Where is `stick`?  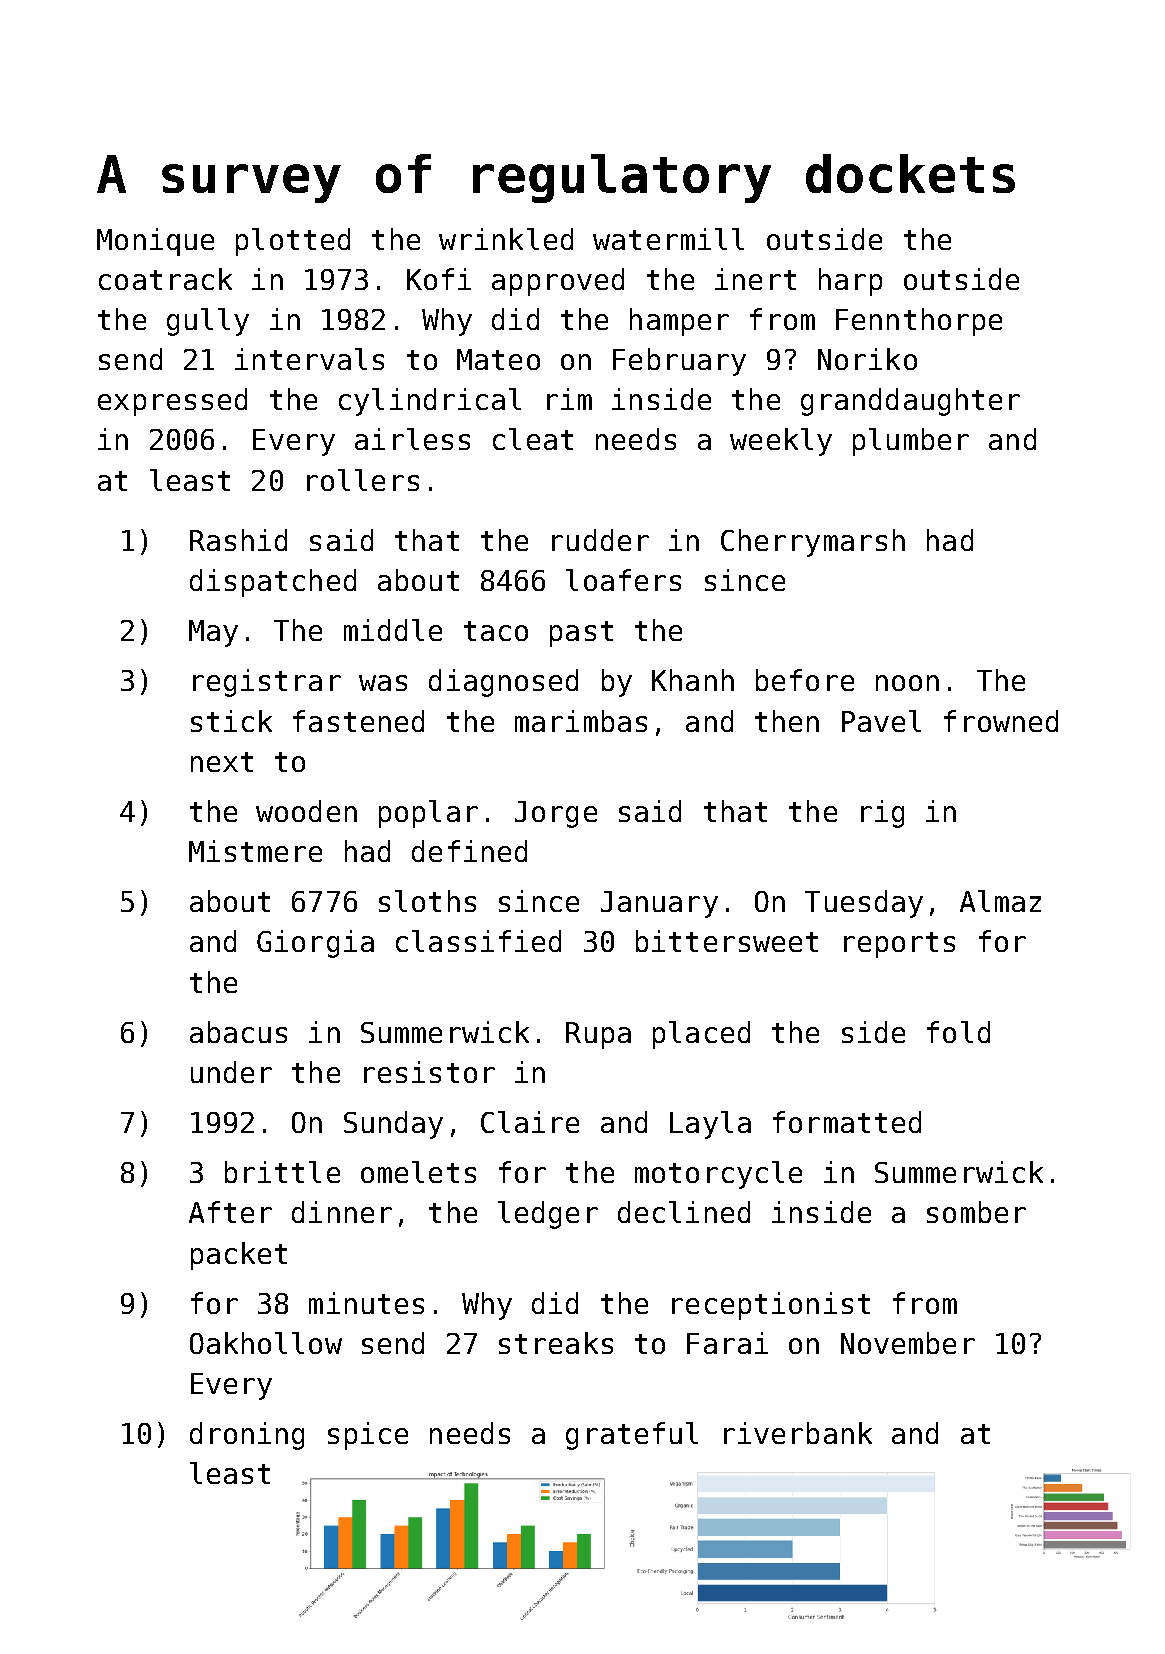
stick is located at coordinates (231, 721).
